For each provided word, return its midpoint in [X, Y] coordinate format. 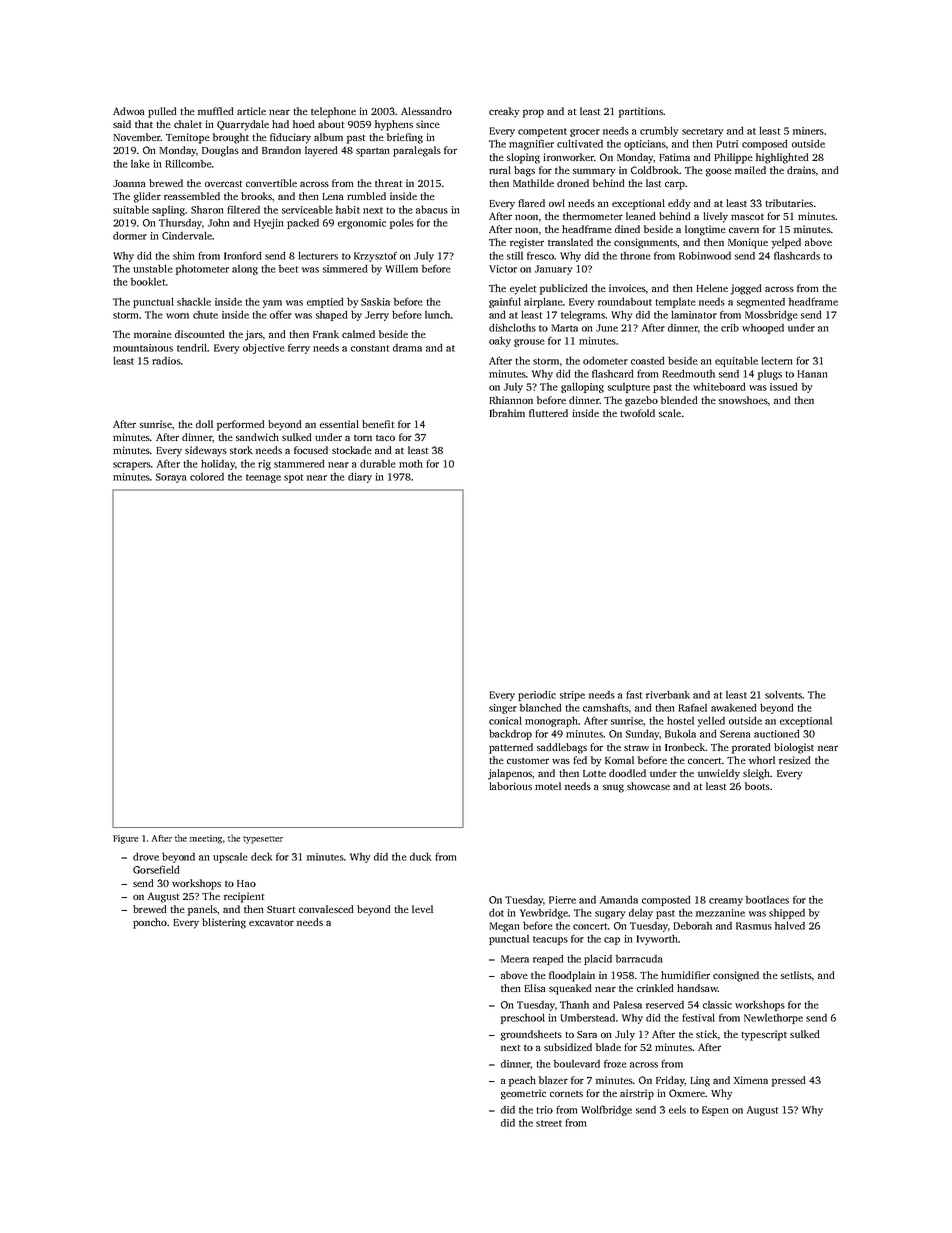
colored [207, 477]
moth [411, 463]
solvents [783, 694]
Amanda [619, 899]
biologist [794, 748]
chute [205, 315]
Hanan [812, 374]
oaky [500, 341]
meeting [206, 839]
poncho [150, 923]
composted [666, 900]
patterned [511, 748]
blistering [224, 923]
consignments [645, 243]
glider [147, 197]
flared [531, 203]
